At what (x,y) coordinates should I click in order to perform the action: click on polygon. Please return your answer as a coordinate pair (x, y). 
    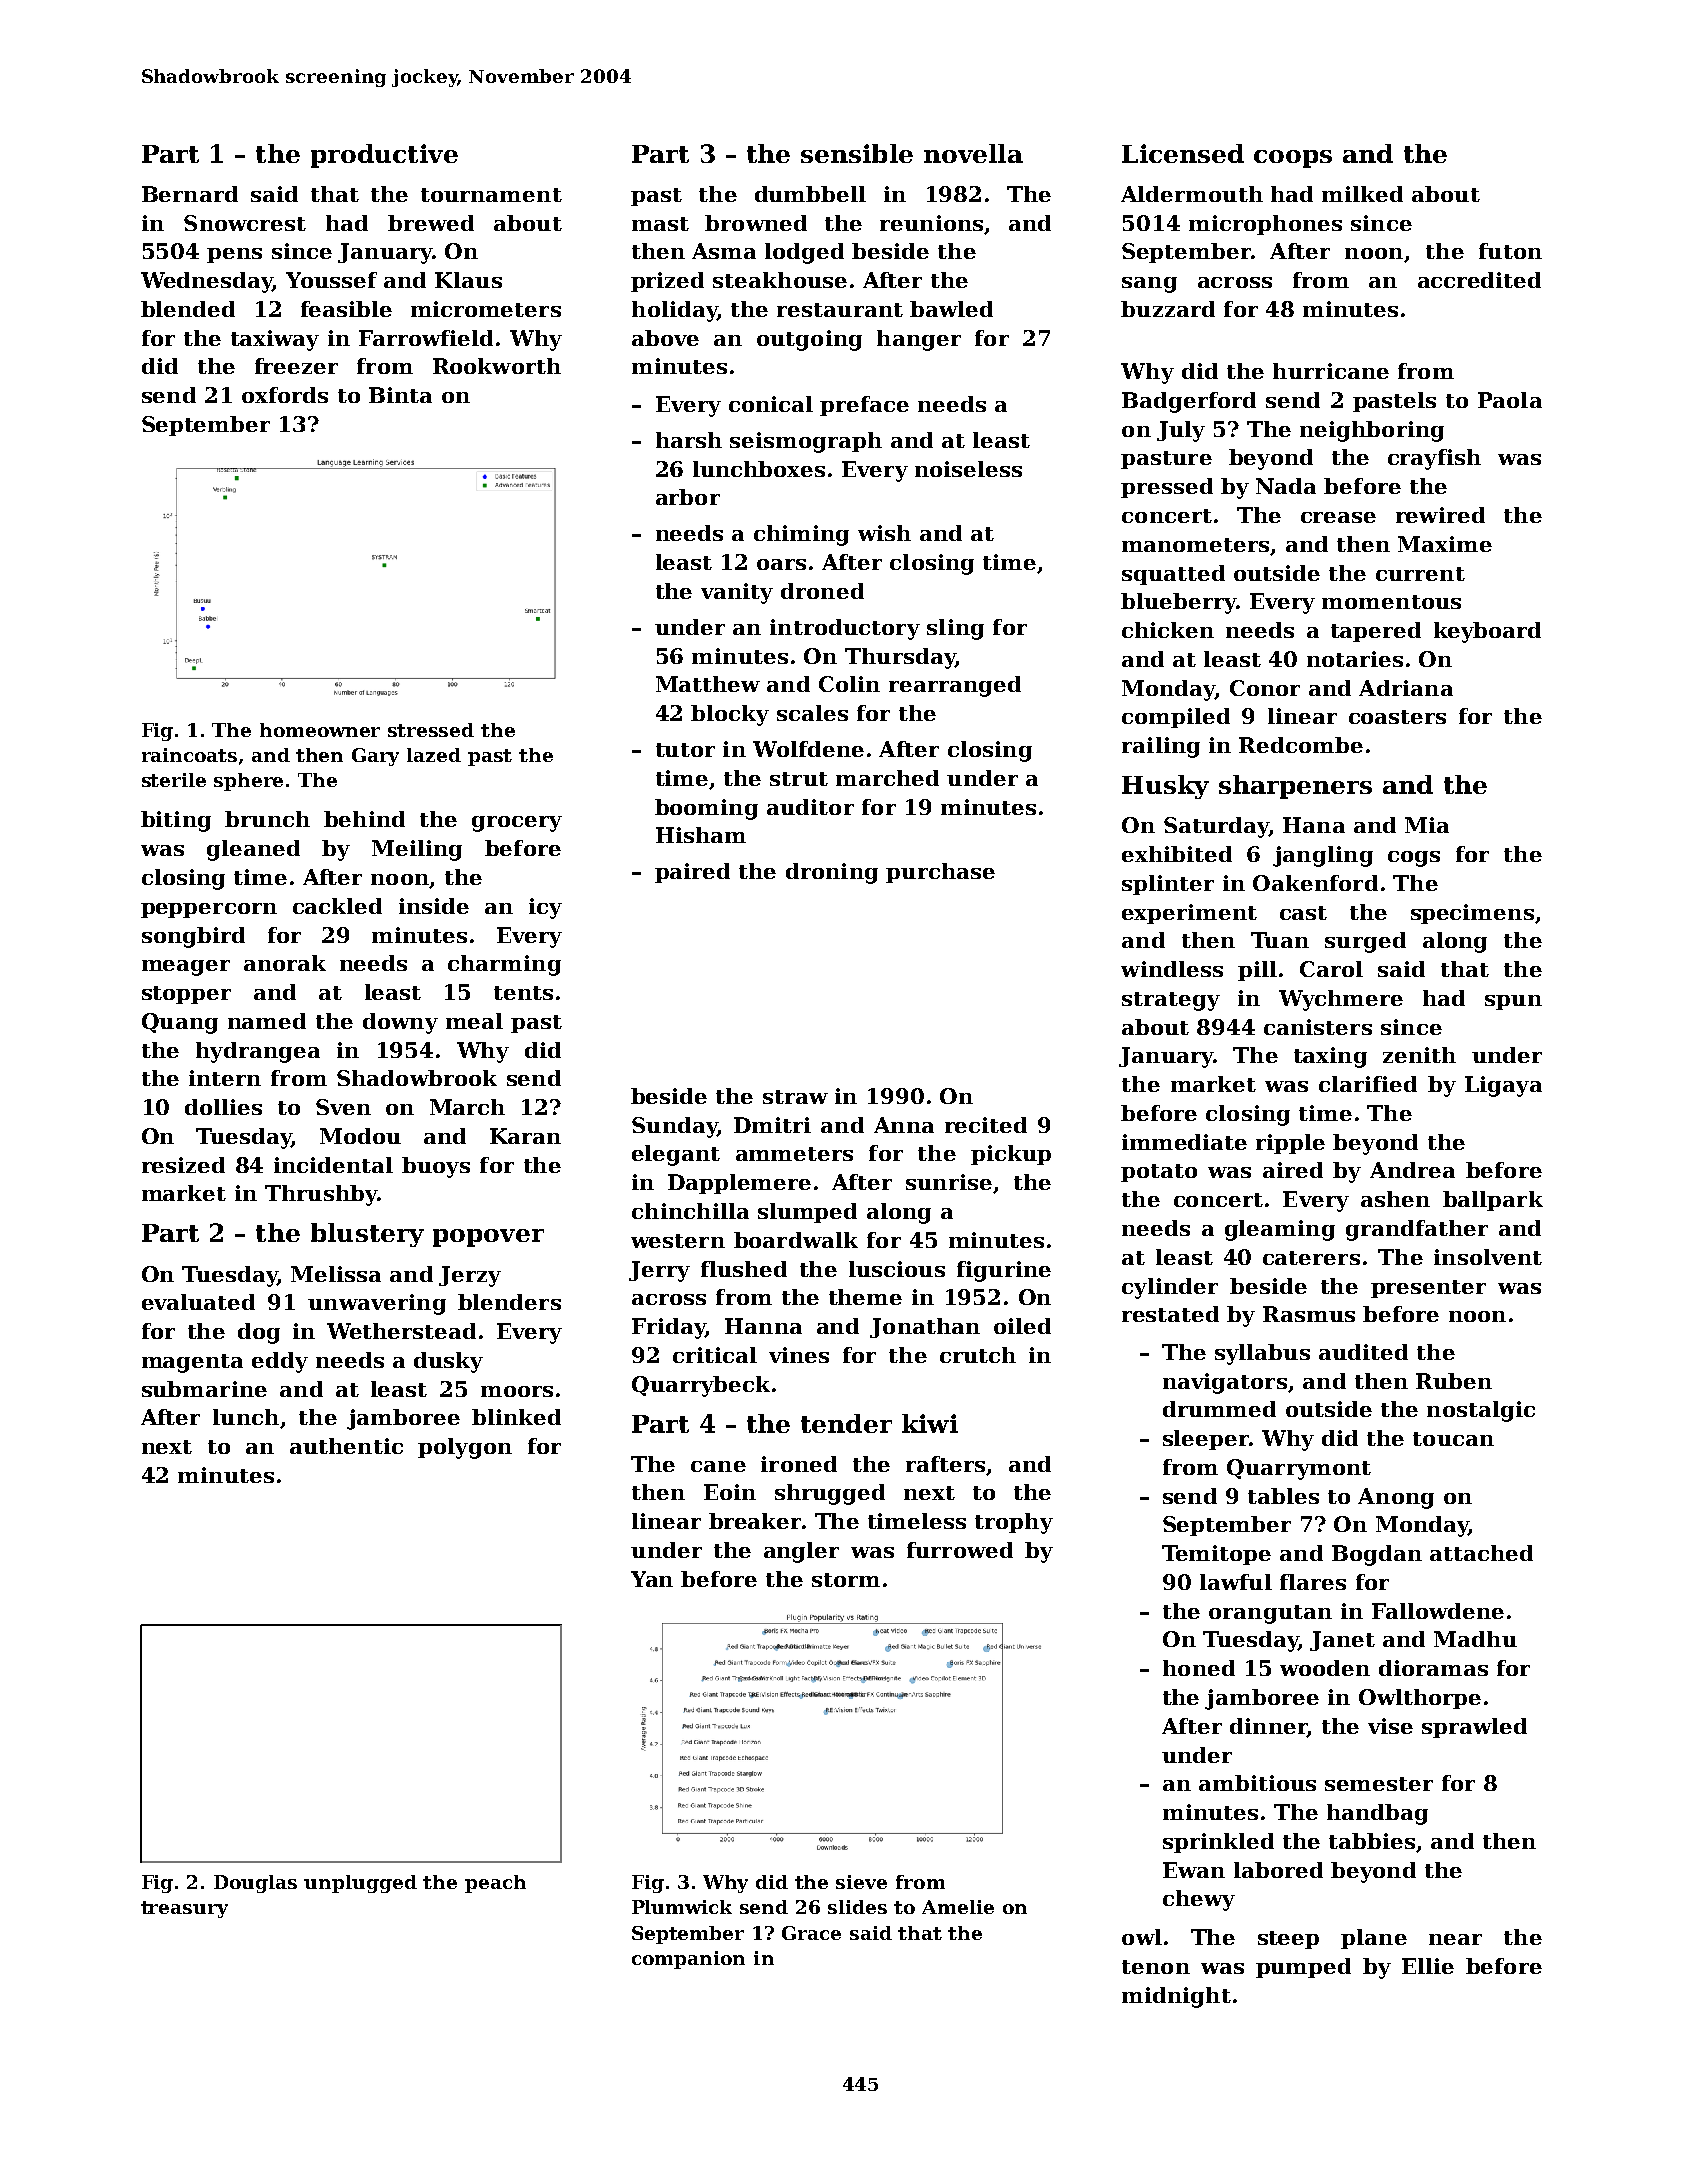
    Looking at the image, I should click on (465, 1448).
